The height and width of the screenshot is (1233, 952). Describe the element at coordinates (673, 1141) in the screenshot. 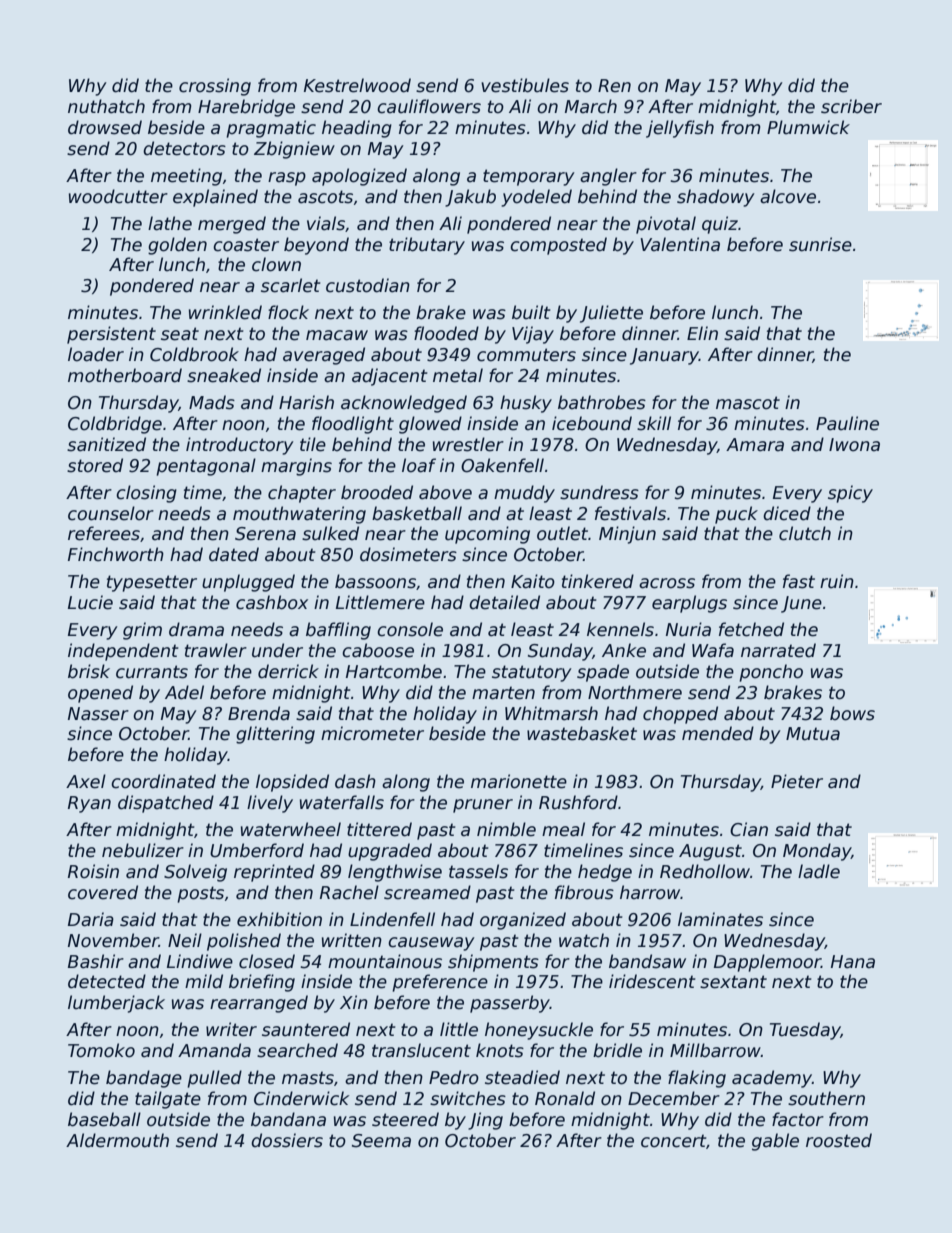

I see `concert` at that location.
